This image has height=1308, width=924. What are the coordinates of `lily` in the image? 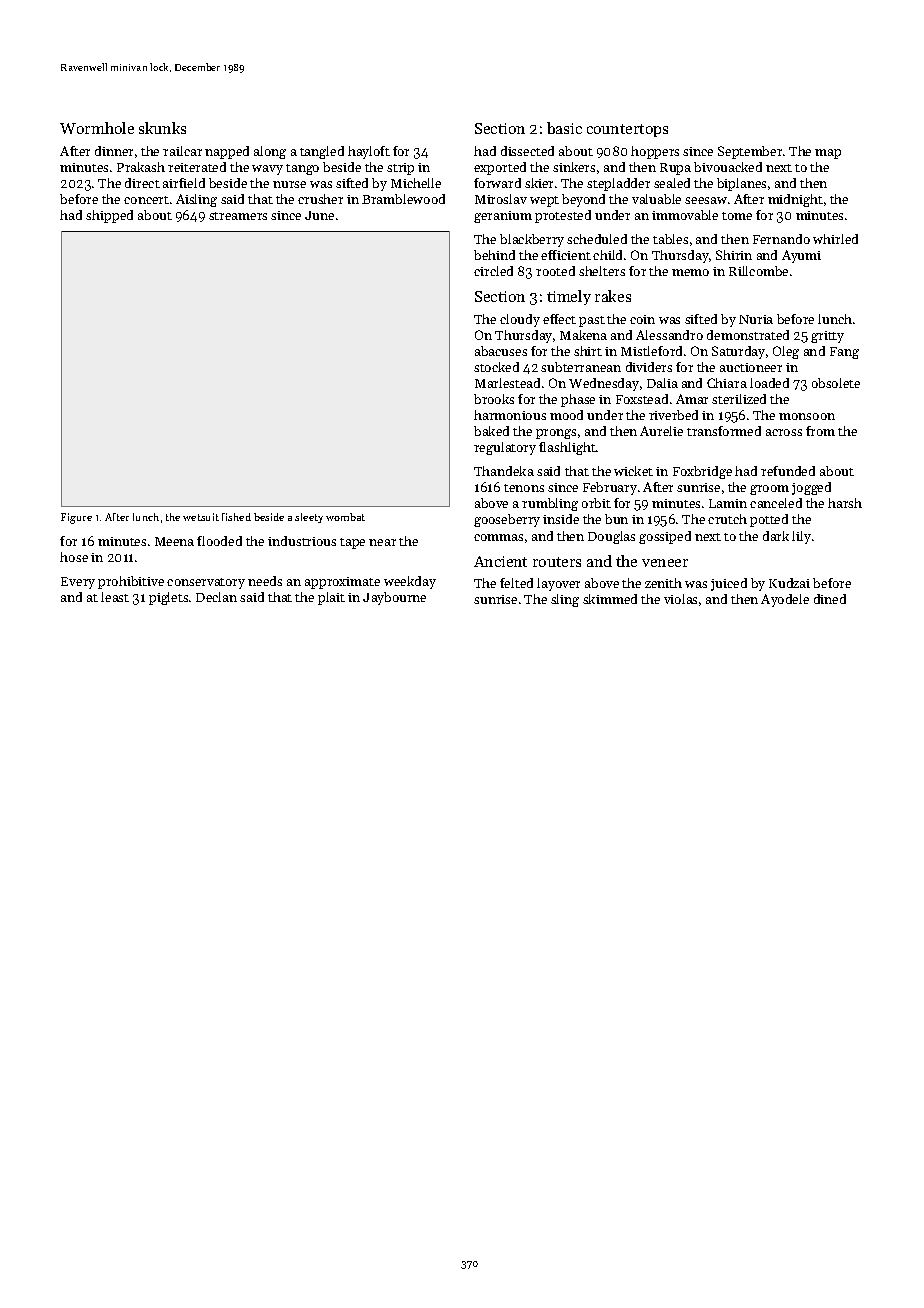 It's located at (801, 537).
